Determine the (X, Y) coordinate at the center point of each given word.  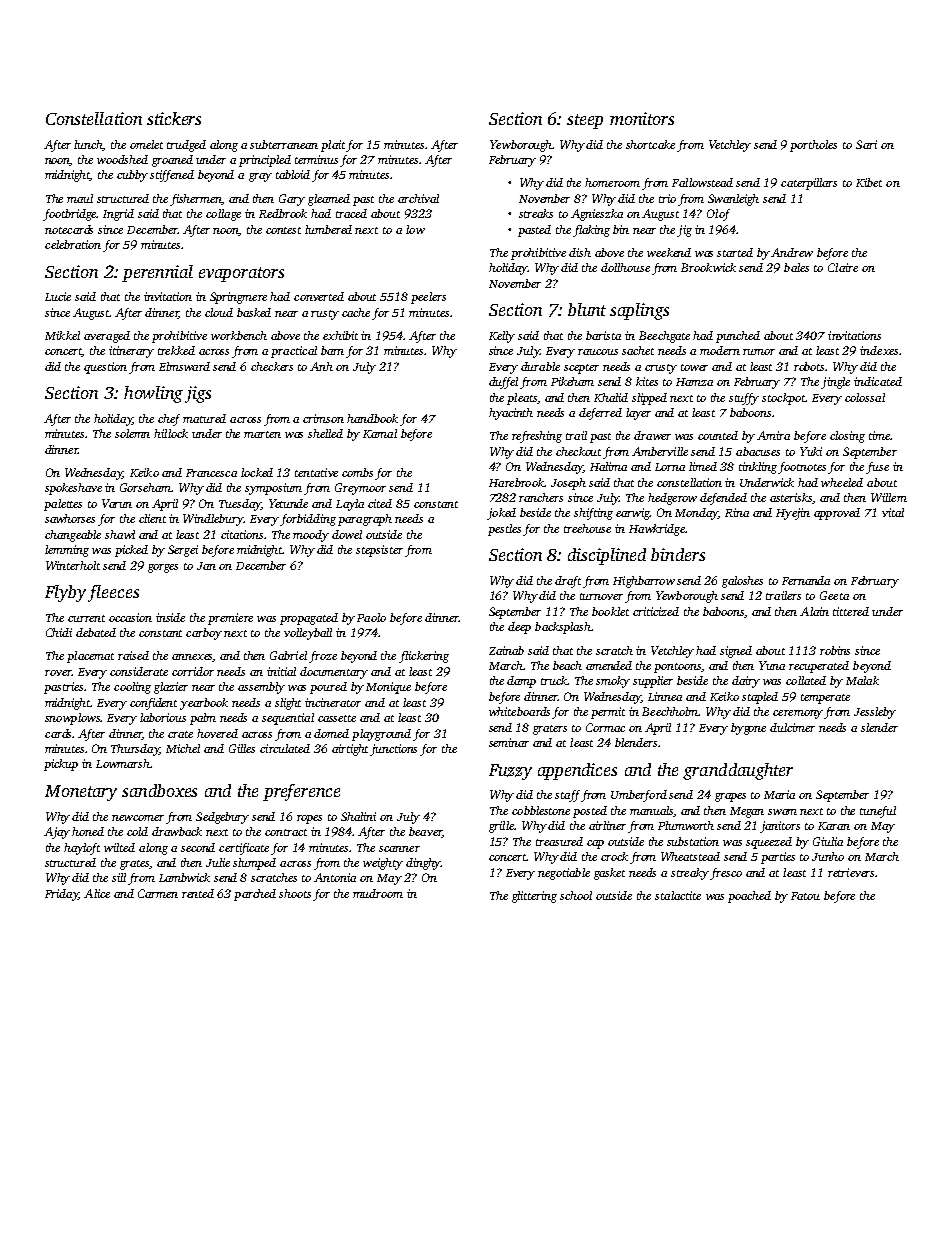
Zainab (506, 650)
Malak (862, 680)
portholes (813, 146)
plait (334, 146)
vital (893, 512)
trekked (176, 350)
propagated (309, 619)
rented (198, 893)
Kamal (380, 433)
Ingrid (118, 215)
